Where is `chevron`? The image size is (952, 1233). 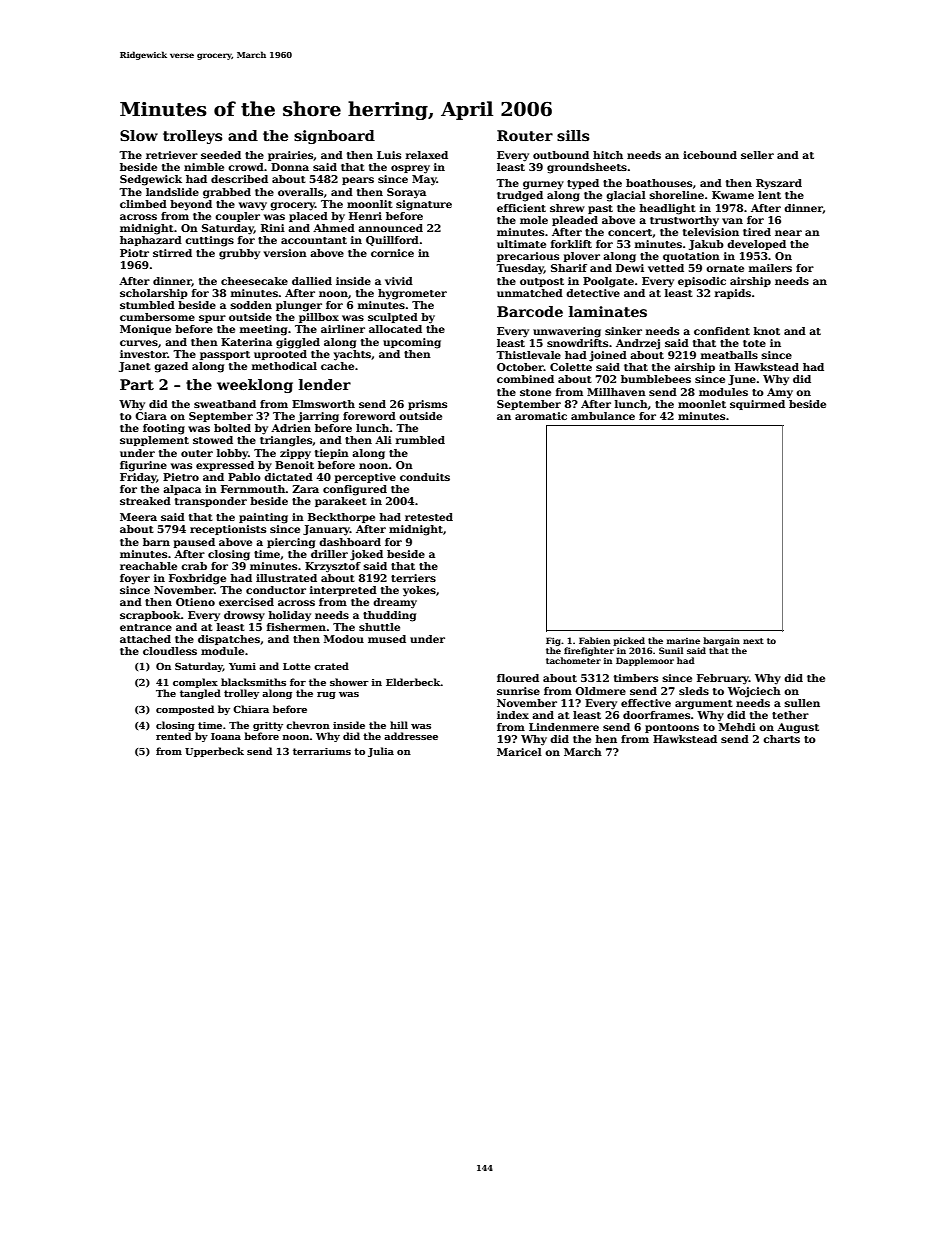
chevron is located at coordinates (308, 725).
